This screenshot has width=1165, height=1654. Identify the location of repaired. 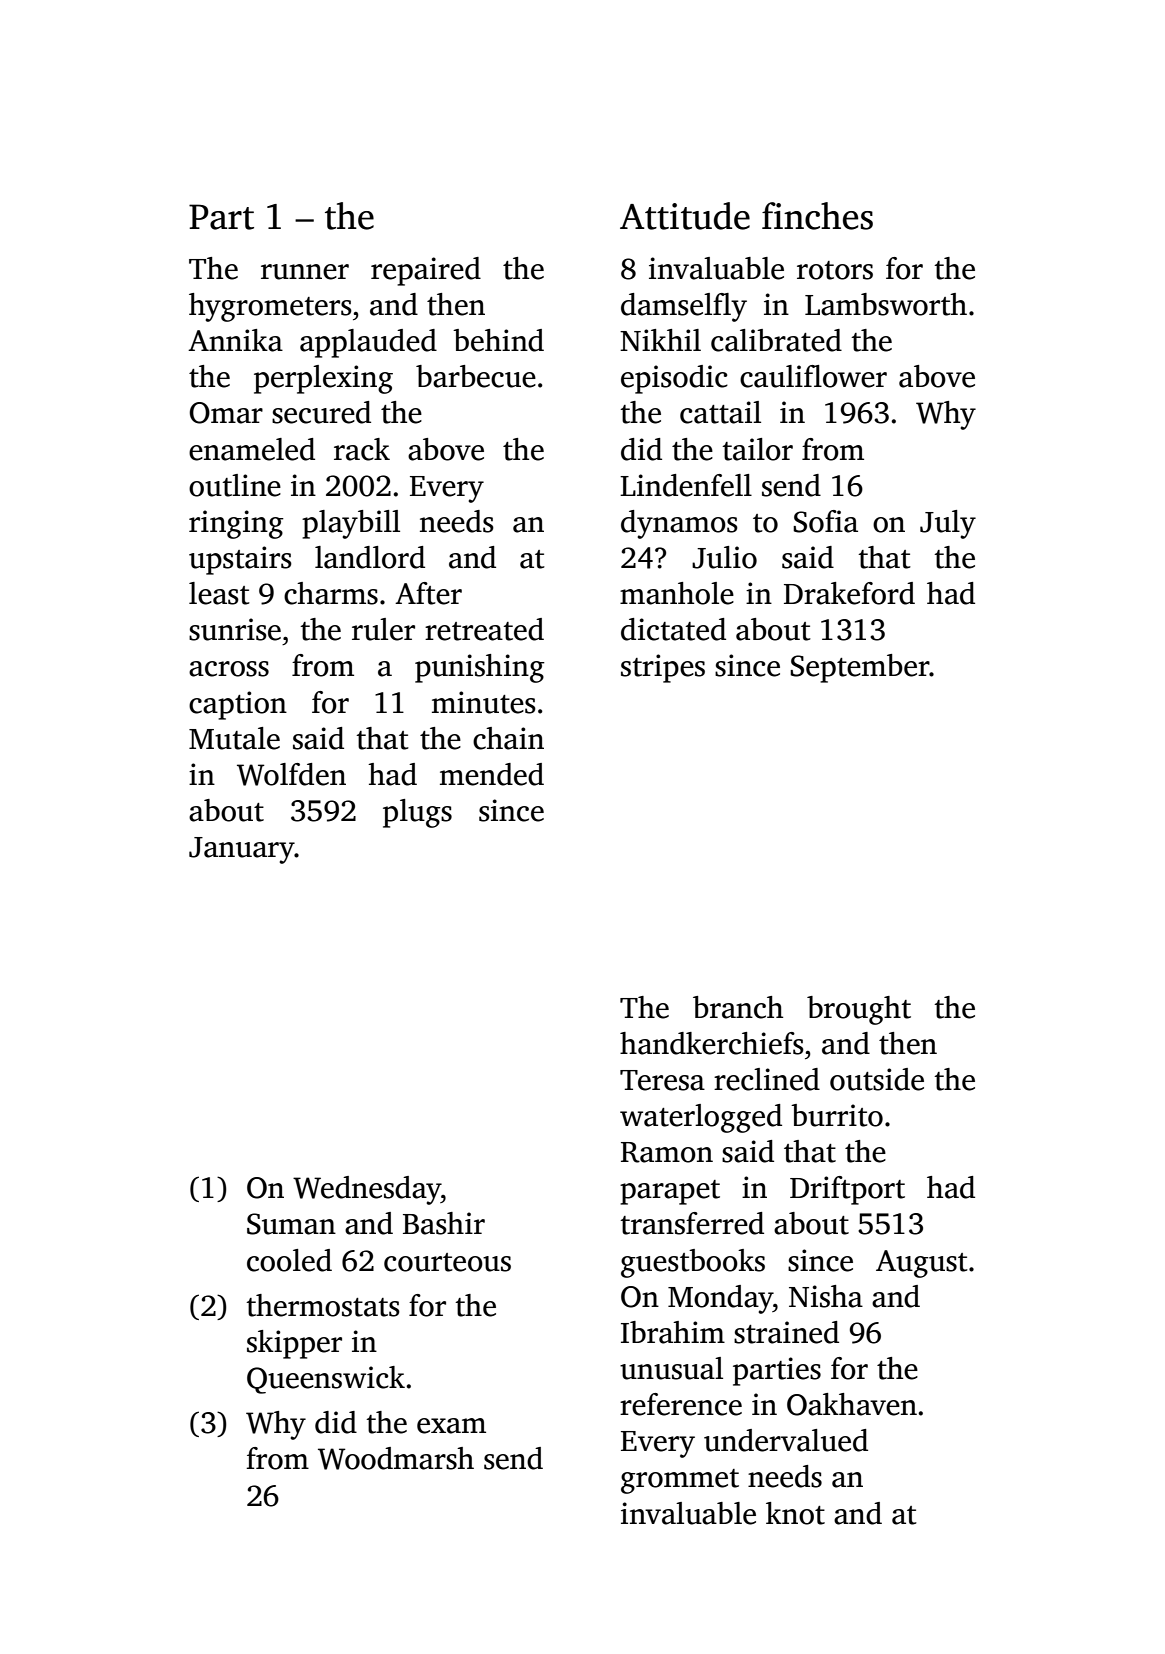
(426, 271).
